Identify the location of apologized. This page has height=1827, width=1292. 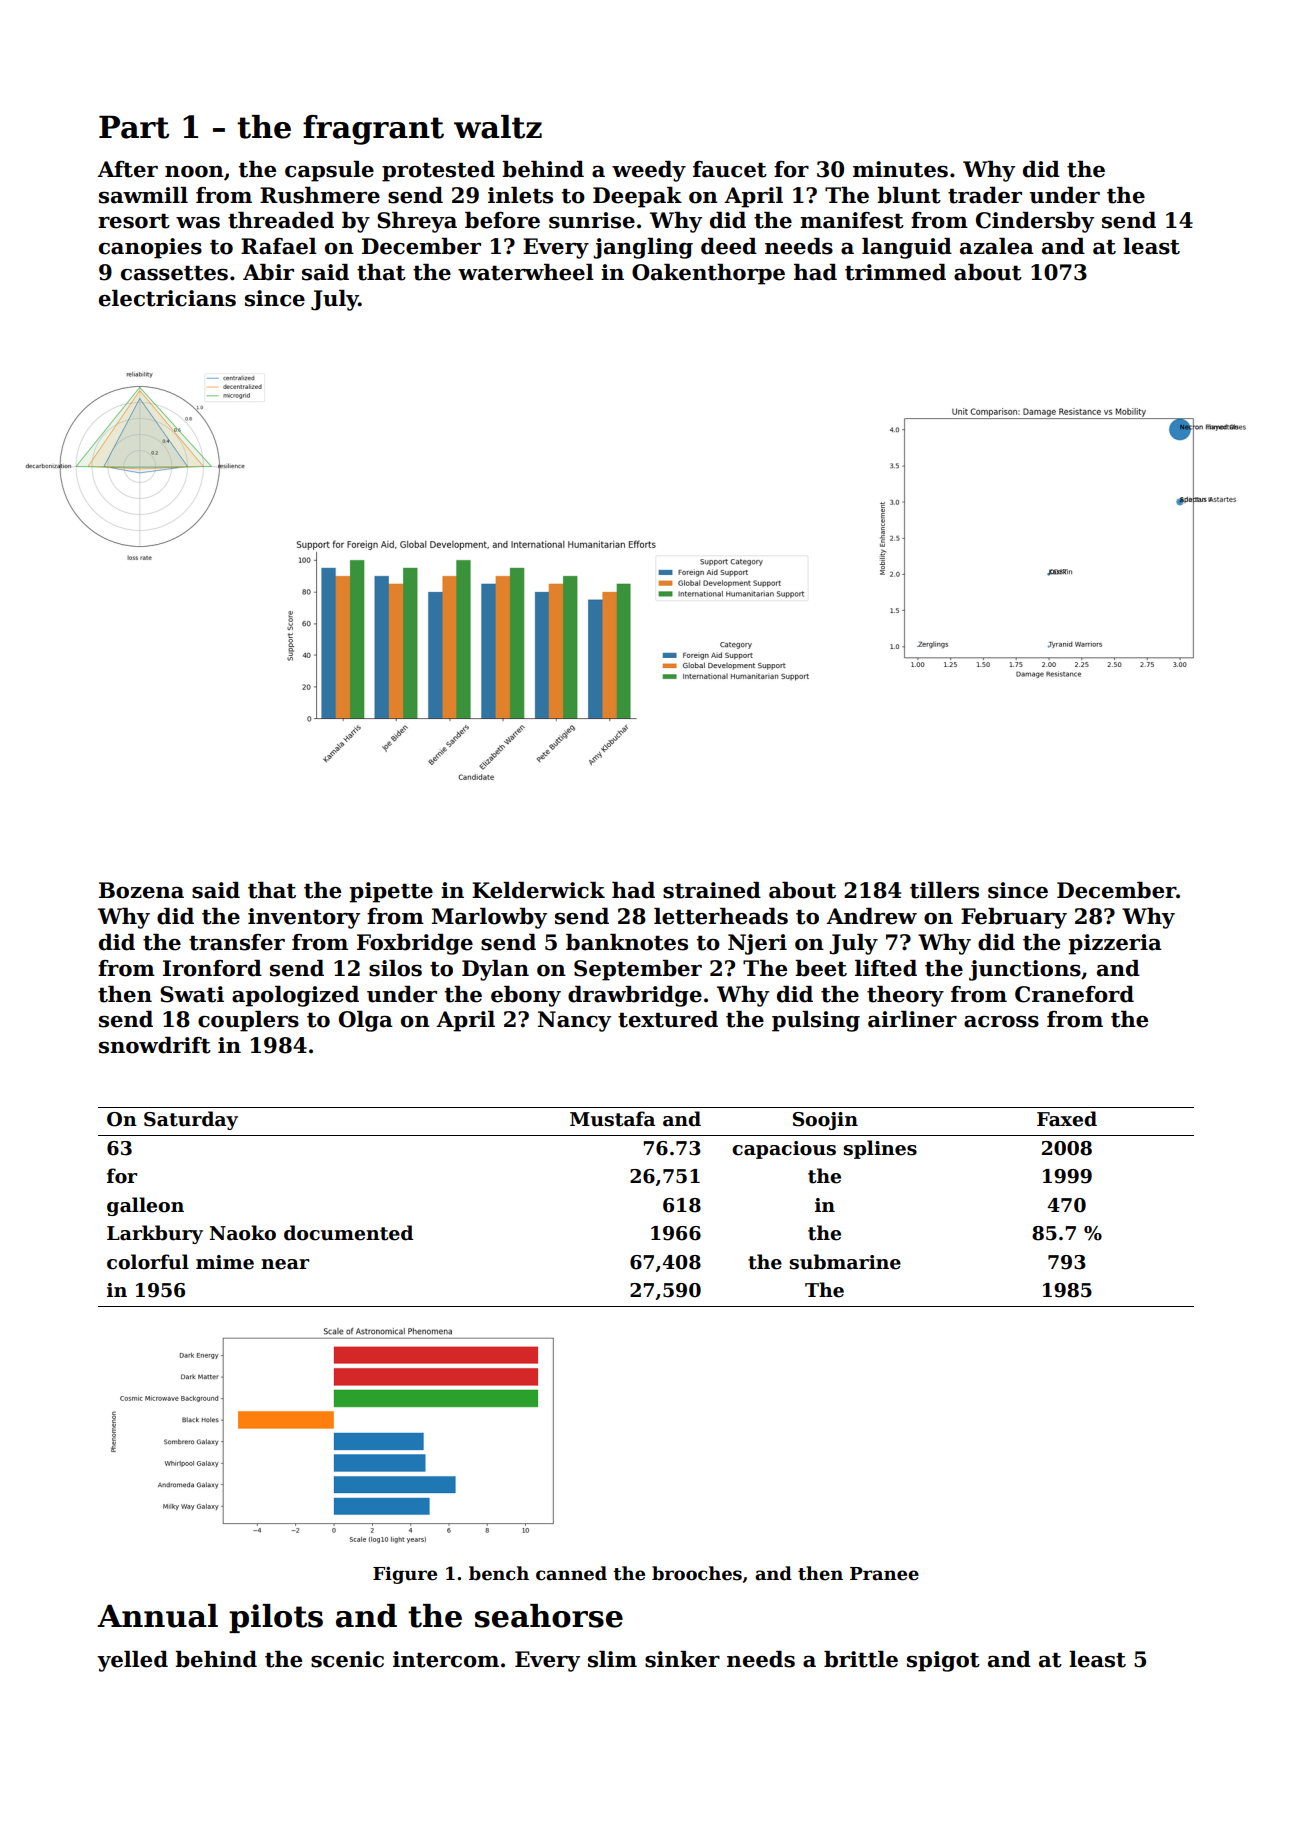
(295, 996).
